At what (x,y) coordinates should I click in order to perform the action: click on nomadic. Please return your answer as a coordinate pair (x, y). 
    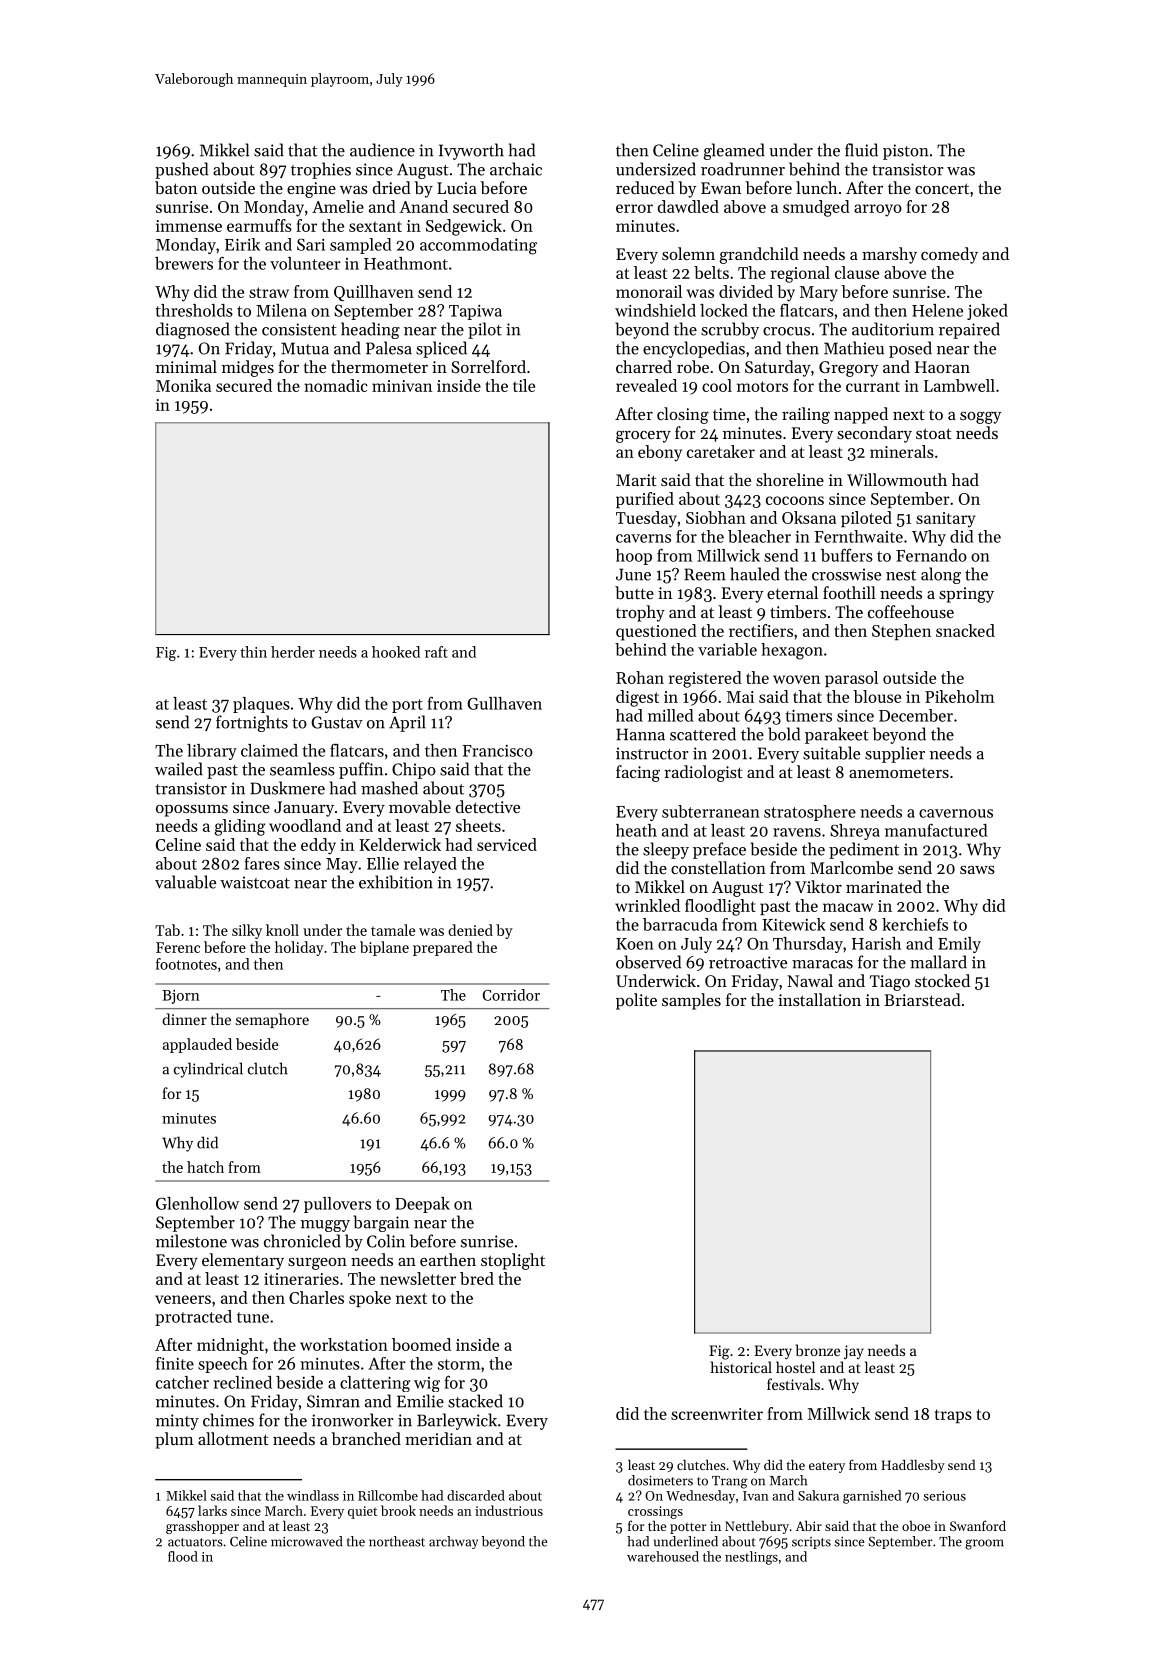
    Looking at the image, I should click on (336, 385).
